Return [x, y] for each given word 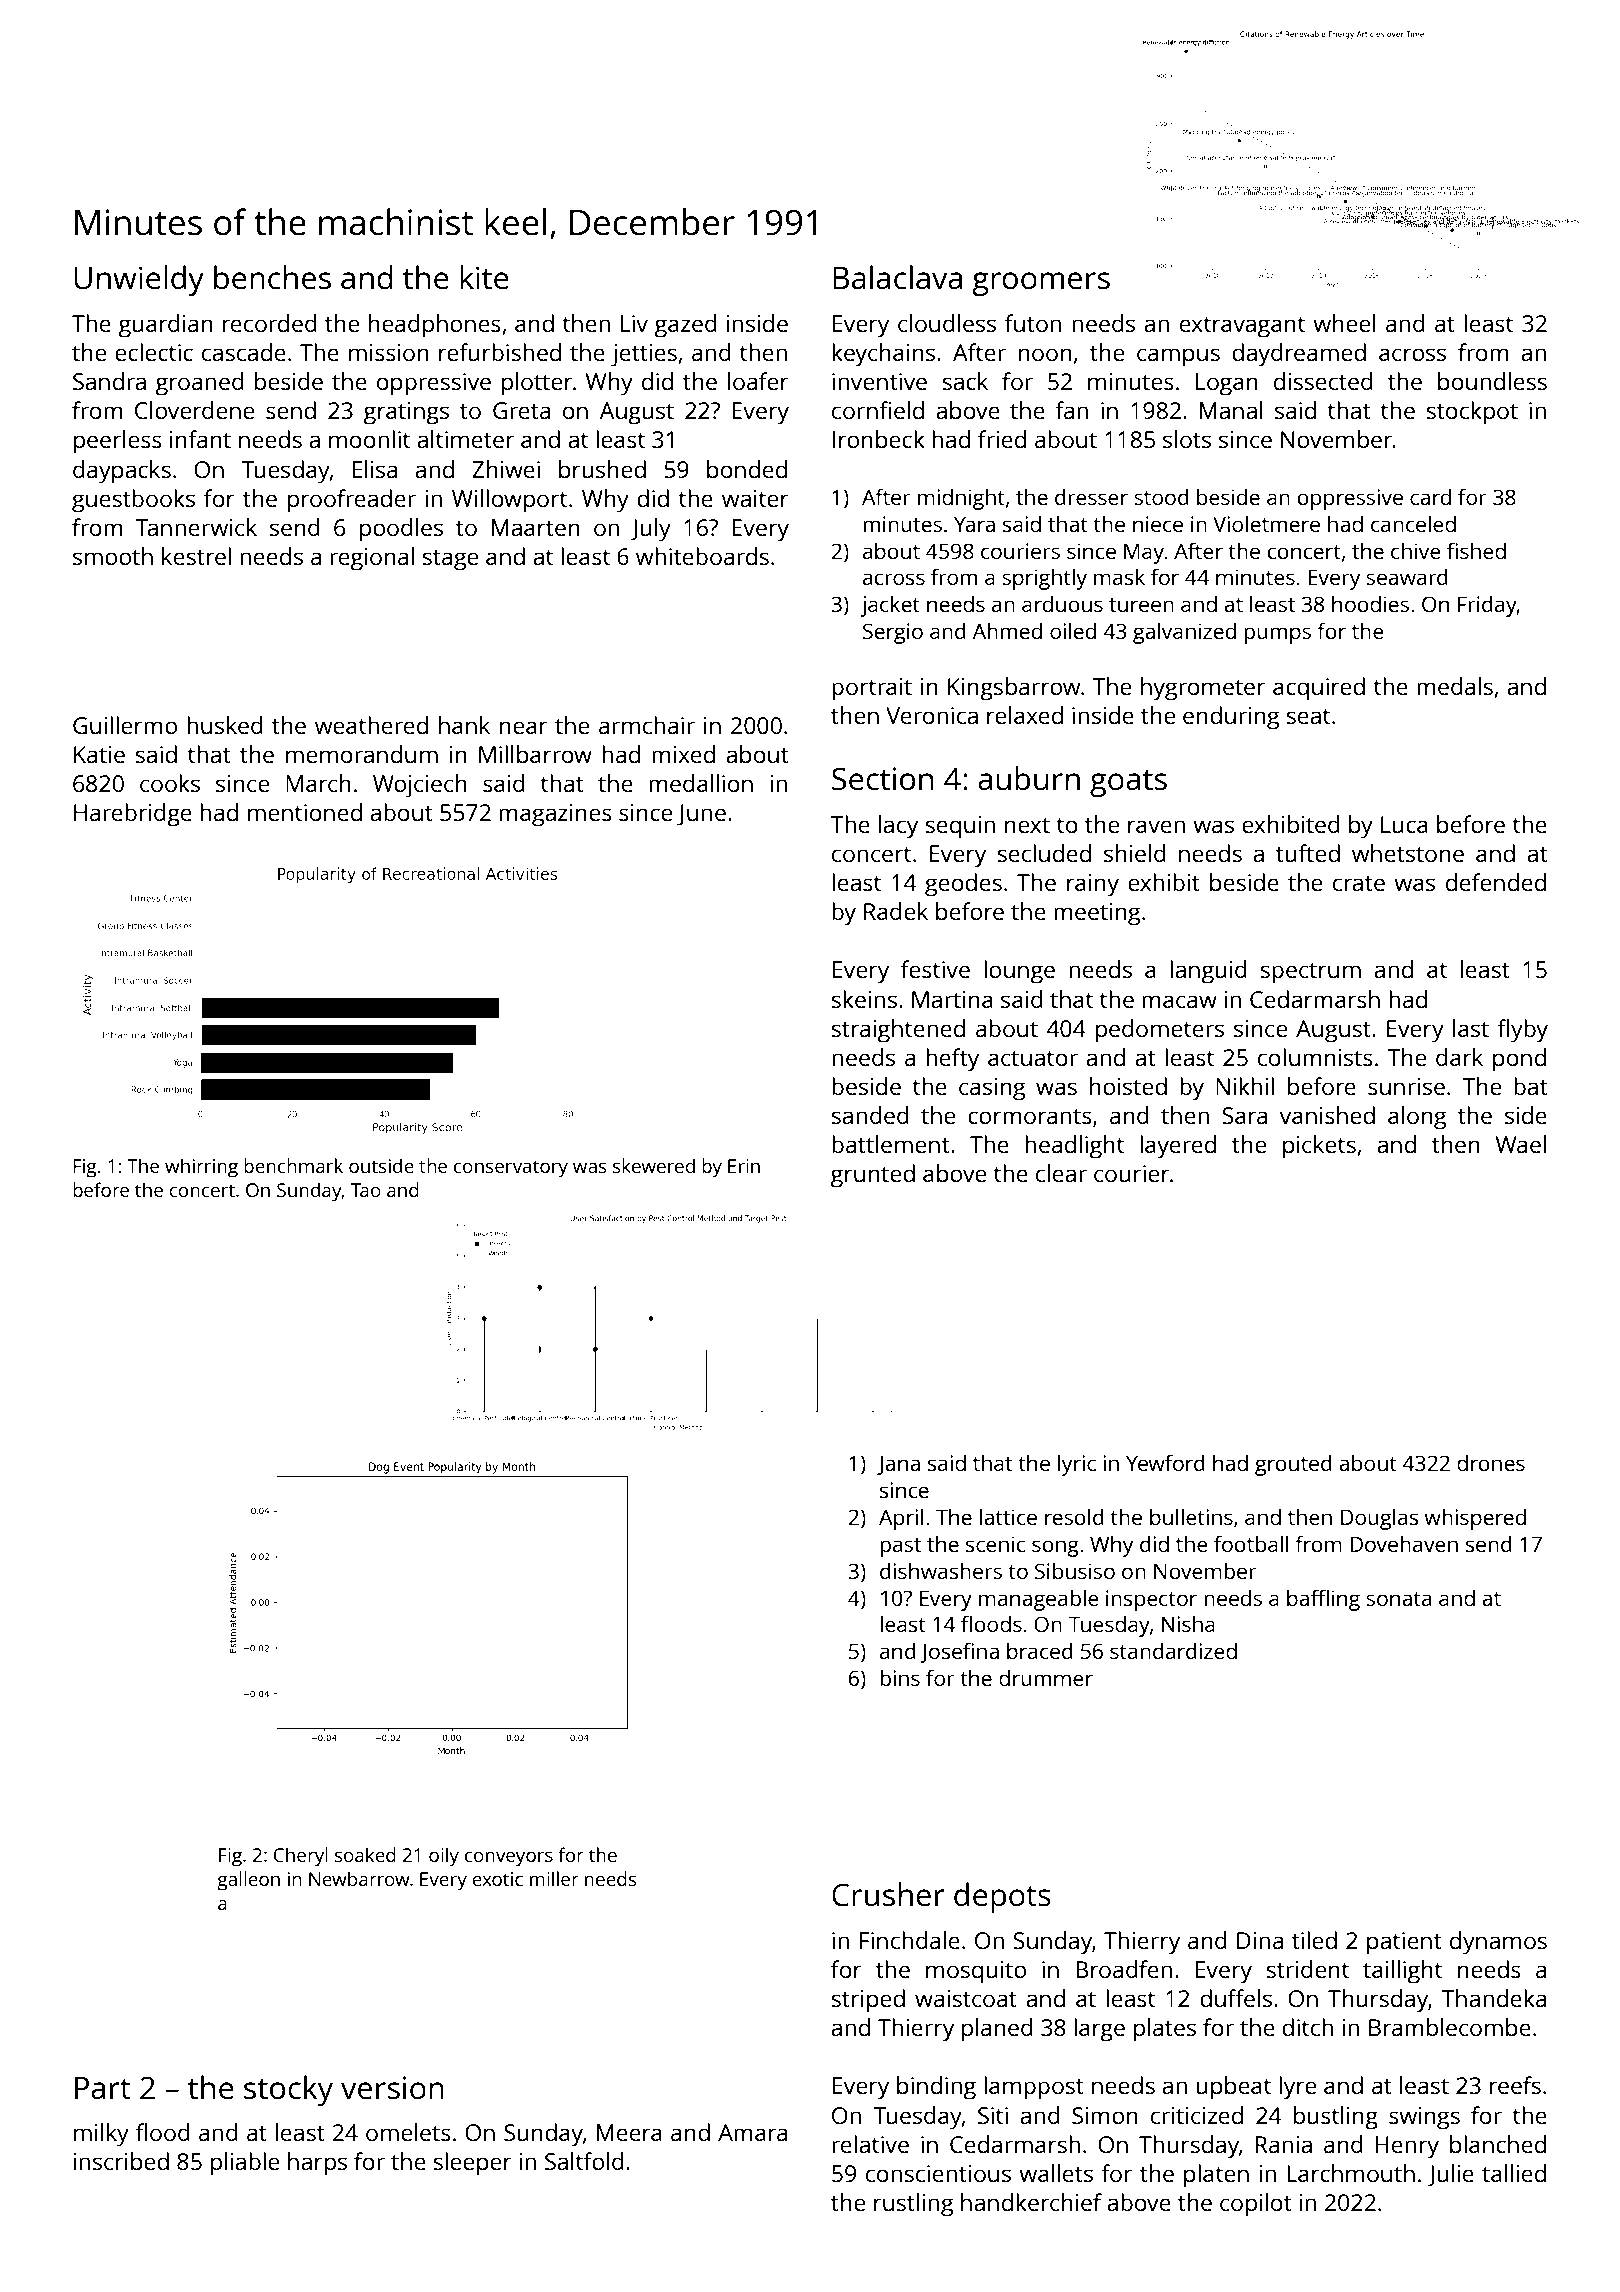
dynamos [1498, 1943]
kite [484, 277]
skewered [654, 1165]
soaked [365, 1854]
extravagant [1242, 327]
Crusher [888, 1894]
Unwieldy [139, 280]
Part [103, 2088]
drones [1491, 1462]
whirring [201, 1168]
